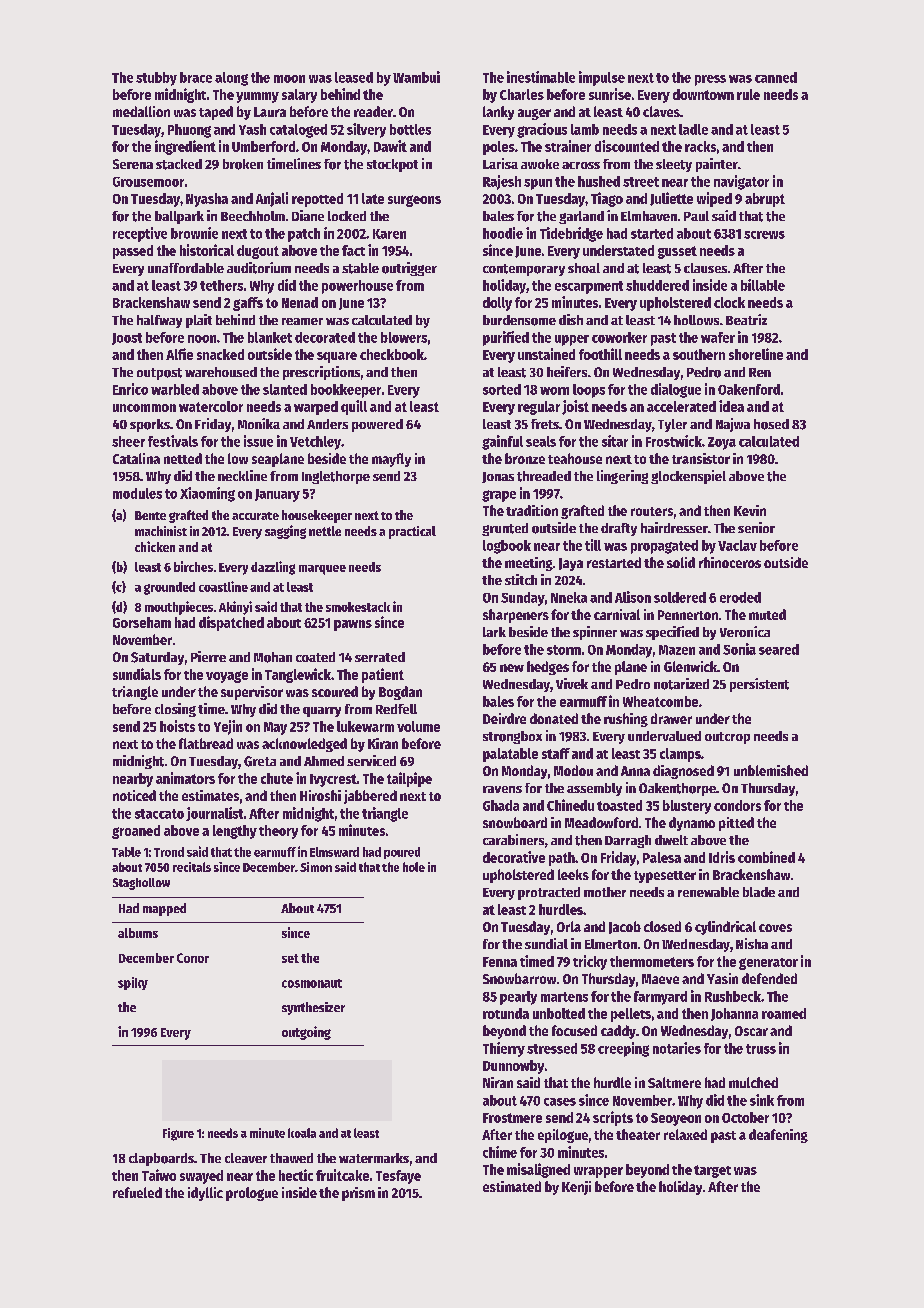  Describe the element at coordinates (576, 1188) in the image. I see `Kenji` at that location.
